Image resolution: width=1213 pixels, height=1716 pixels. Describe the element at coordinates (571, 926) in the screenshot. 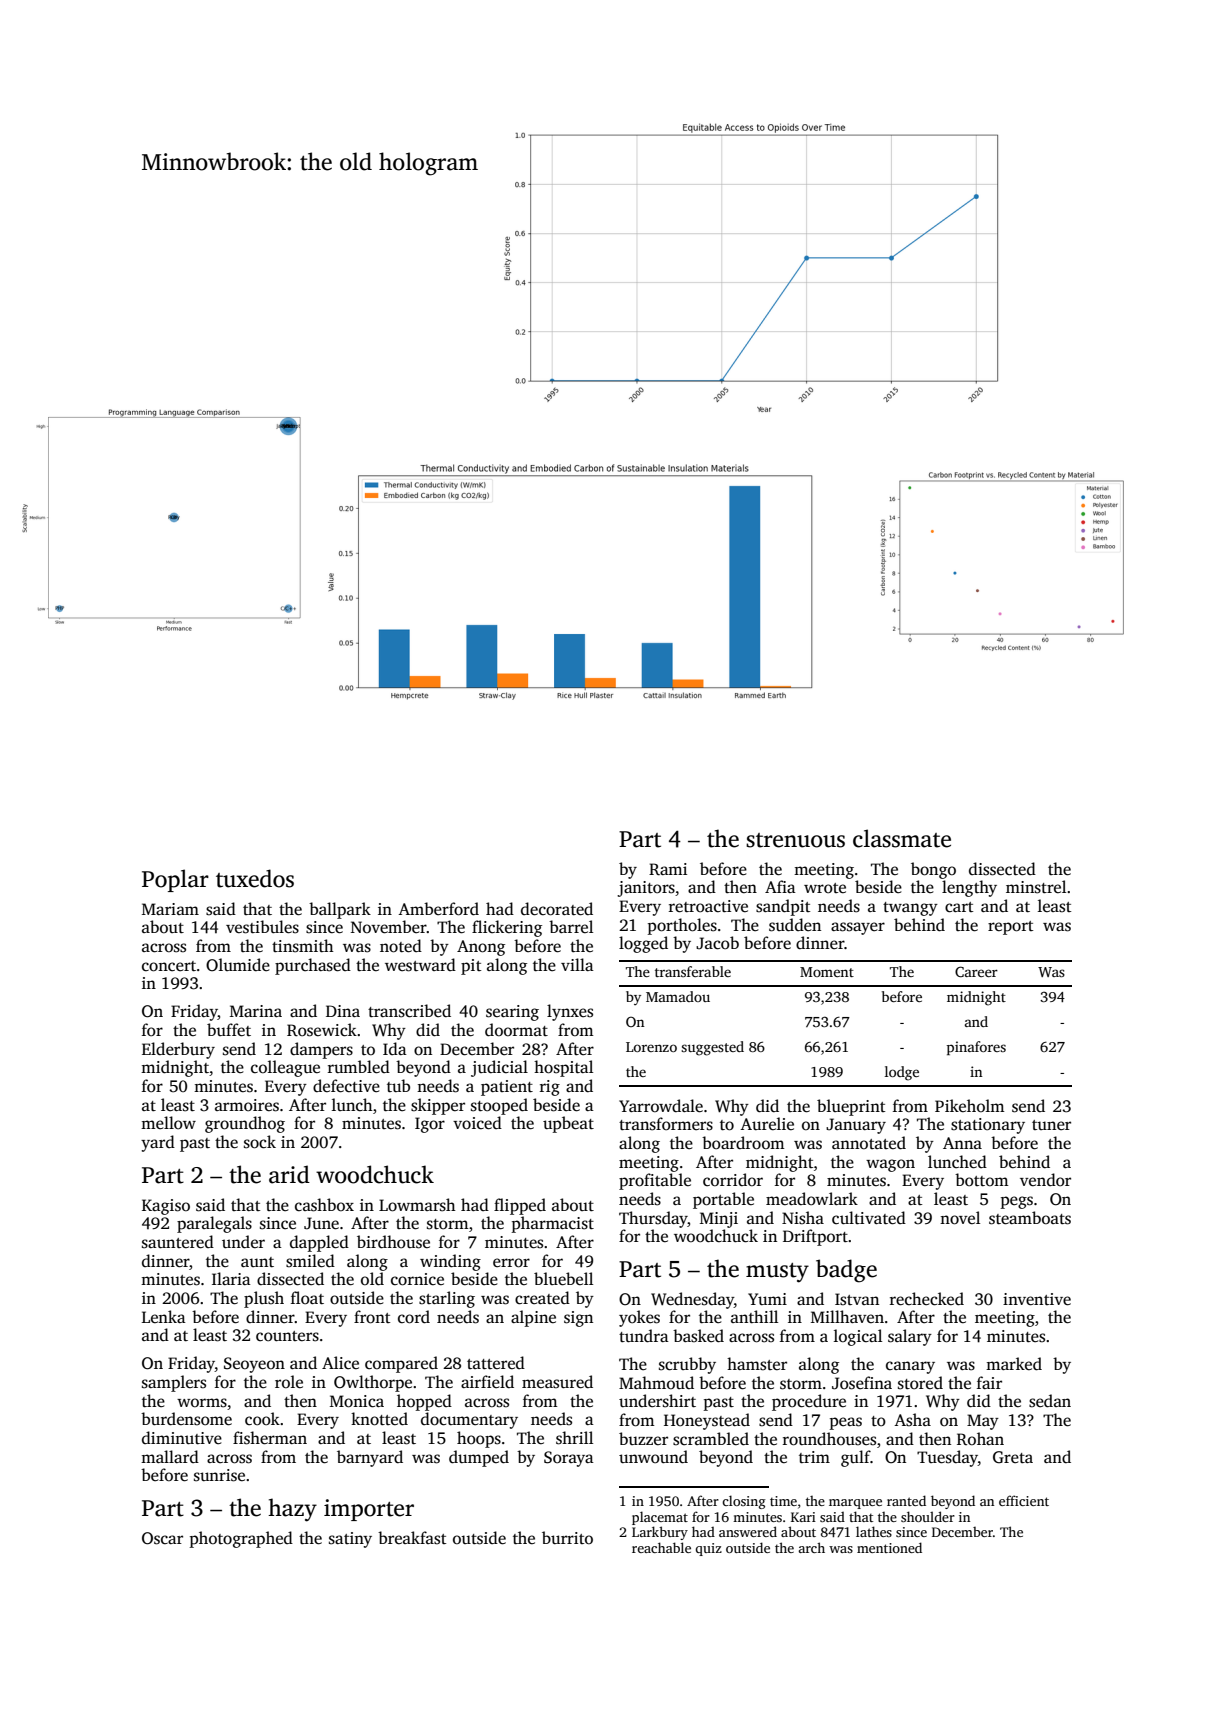

I see `barrel` at that location.
